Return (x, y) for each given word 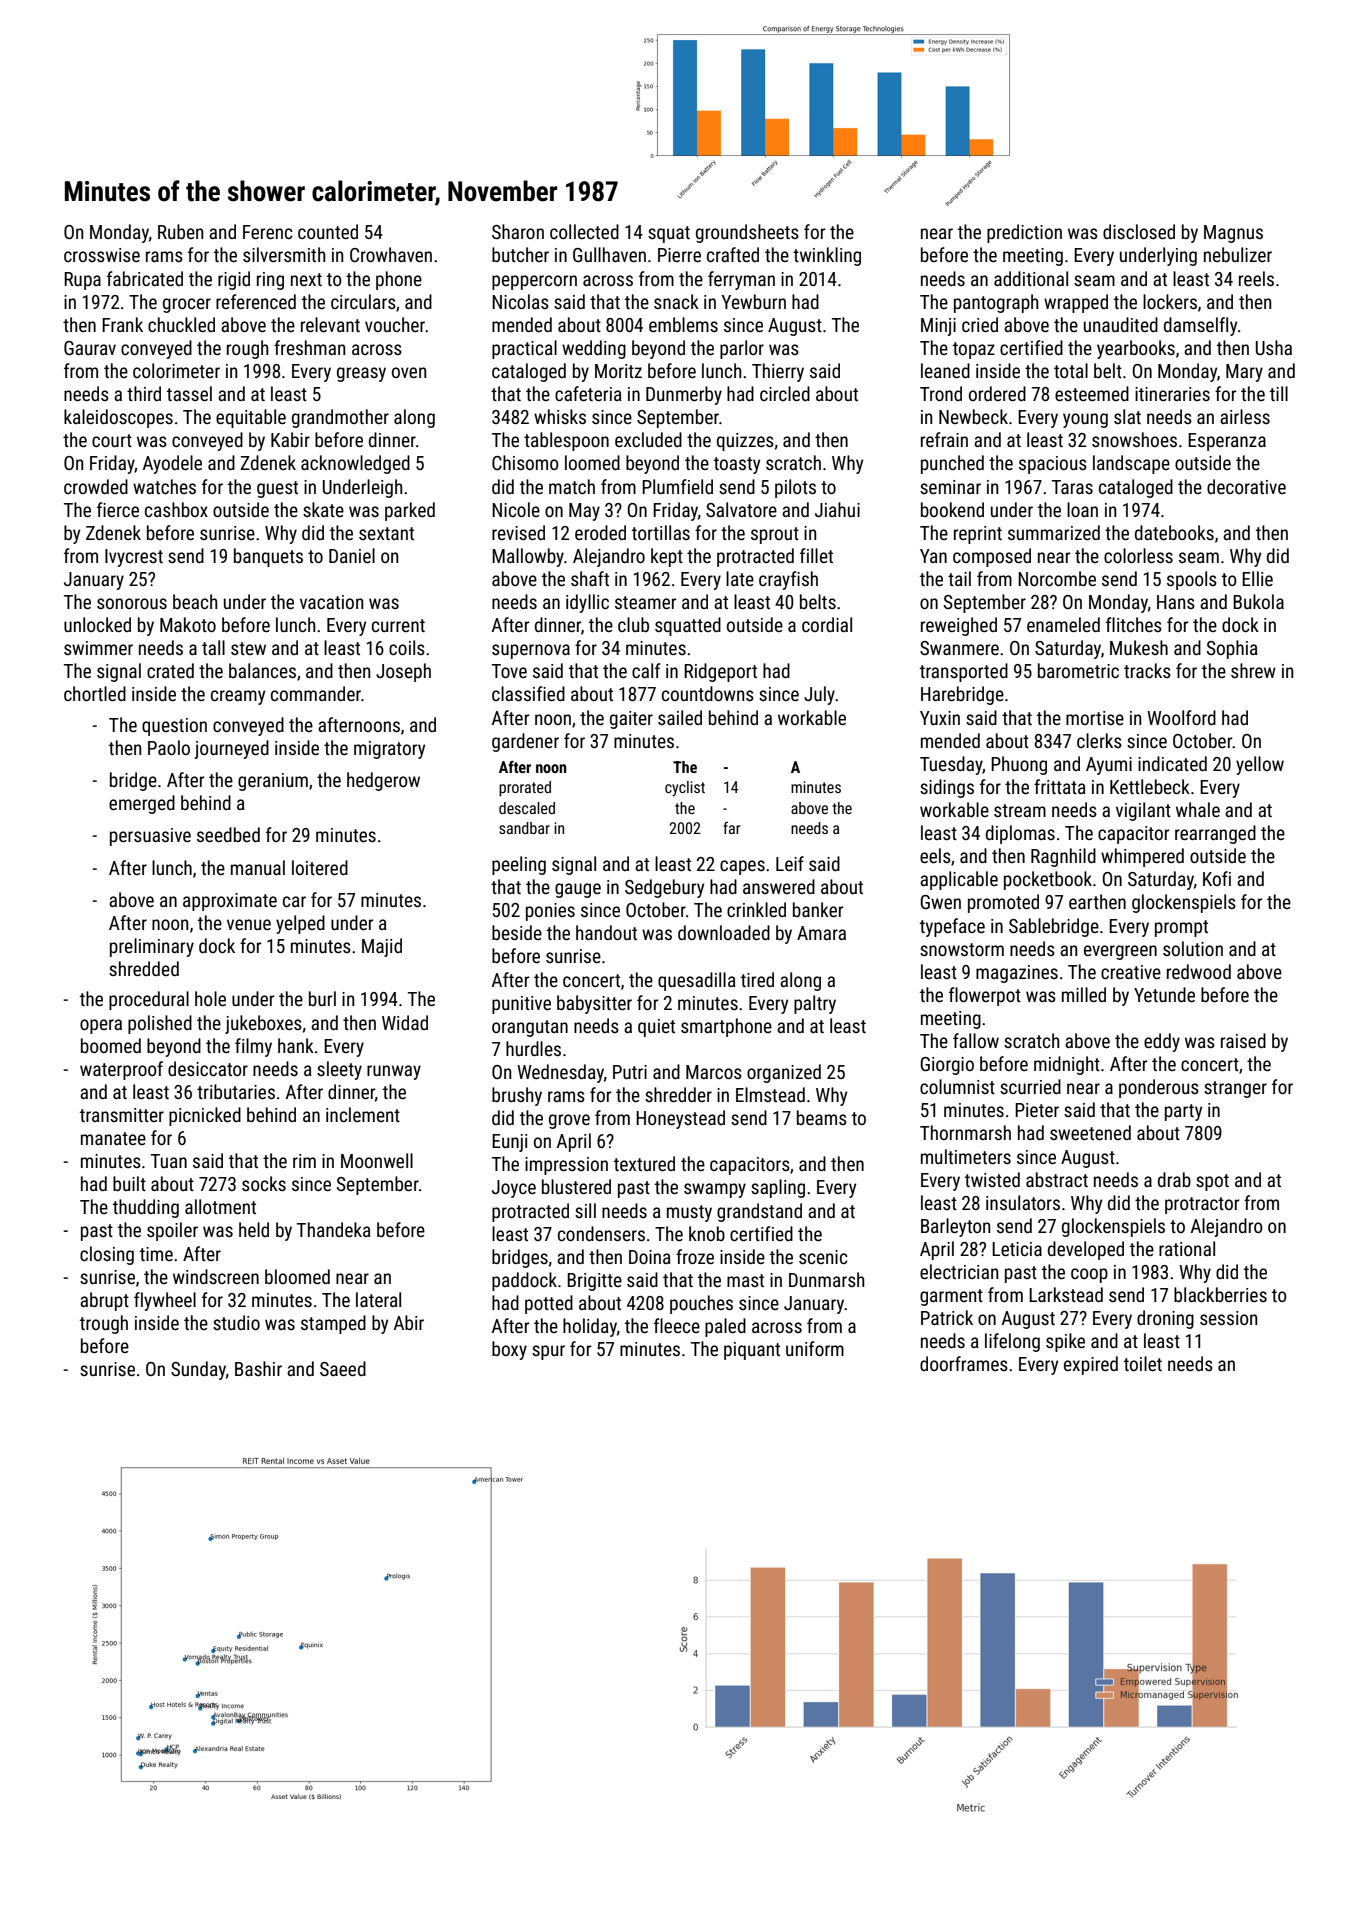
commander (316, 693)
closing (107, 1255)
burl (322, 998)
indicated (1172, 763)
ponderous (1159, 1088)
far (731, 828)
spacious (1053, 465)
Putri (630, 1072)
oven (409, 372)
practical (524, 349)
